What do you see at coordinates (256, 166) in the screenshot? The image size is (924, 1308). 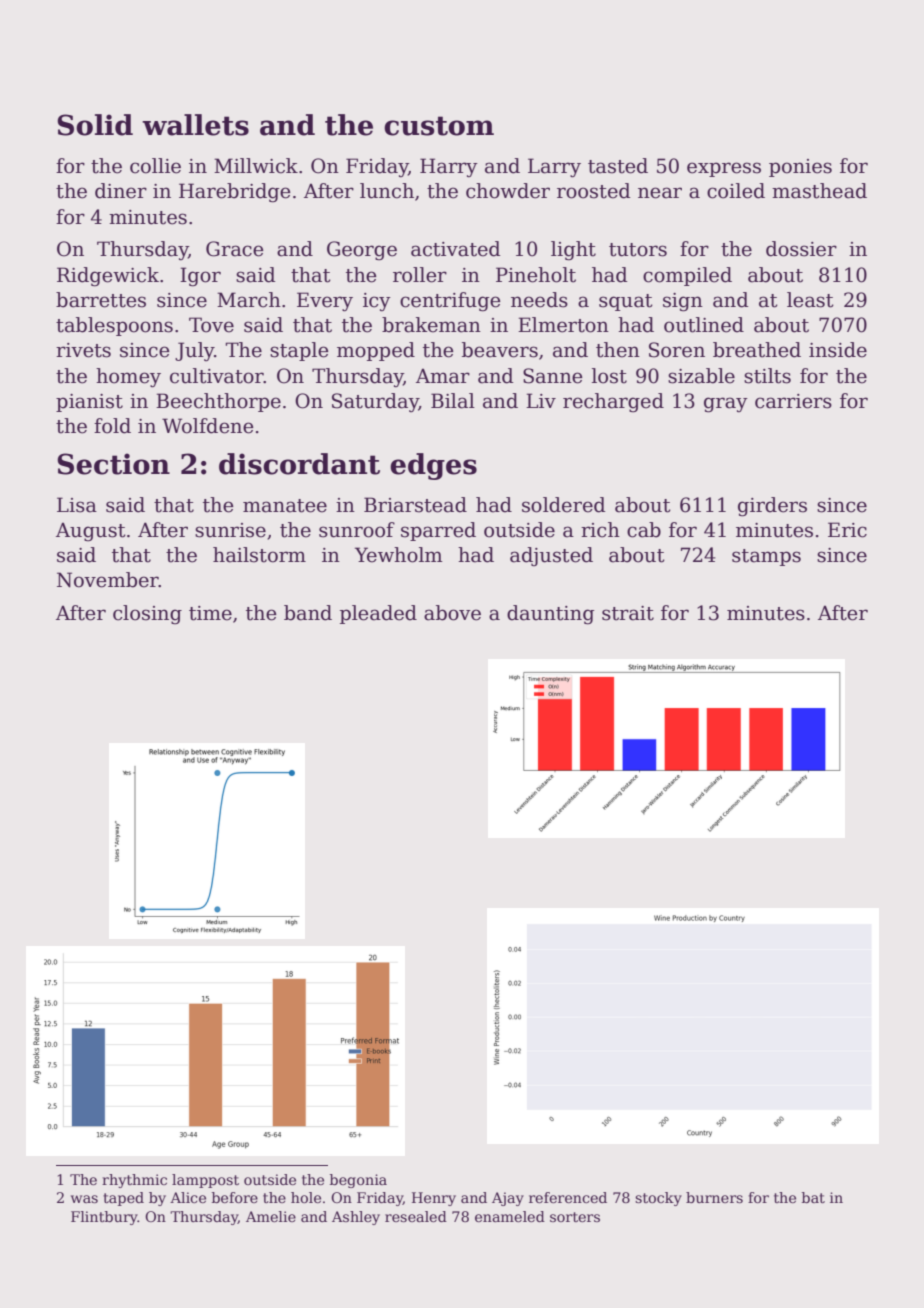 I see `Millwick` at bounding box center [256, 166].
